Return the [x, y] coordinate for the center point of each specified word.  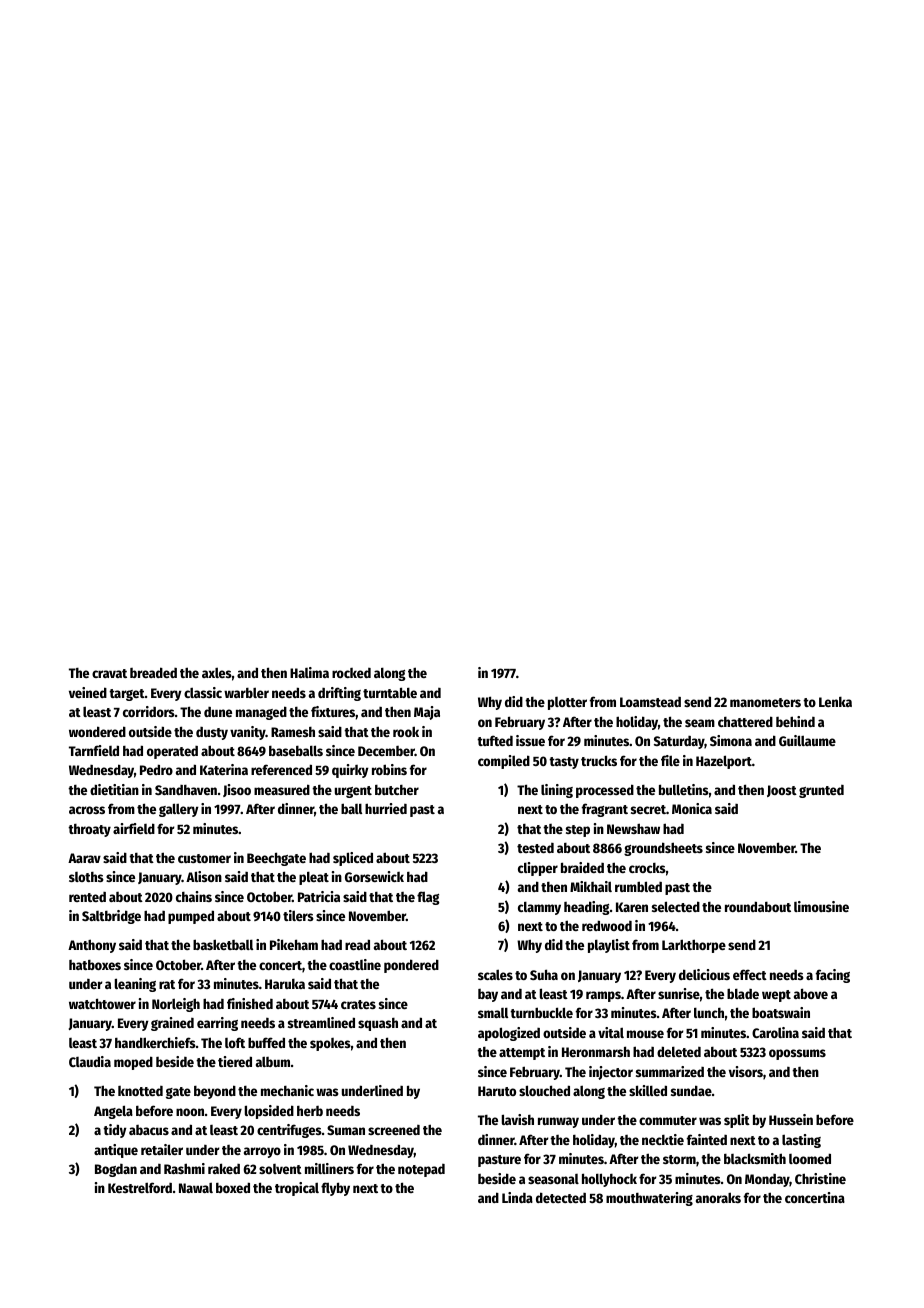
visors [746, 1071]
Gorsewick [374, 876]
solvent [280, 1169]
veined [88, 692]
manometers [765, 702]
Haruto [497, 1091]
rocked [351, 673]
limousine [821, 906]
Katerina [224, 769]
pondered [411, 966]
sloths [86, 877]
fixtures [333, 711]
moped [133, 1063]
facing [833, 976]
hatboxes [95, 965]
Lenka [835, 702]
